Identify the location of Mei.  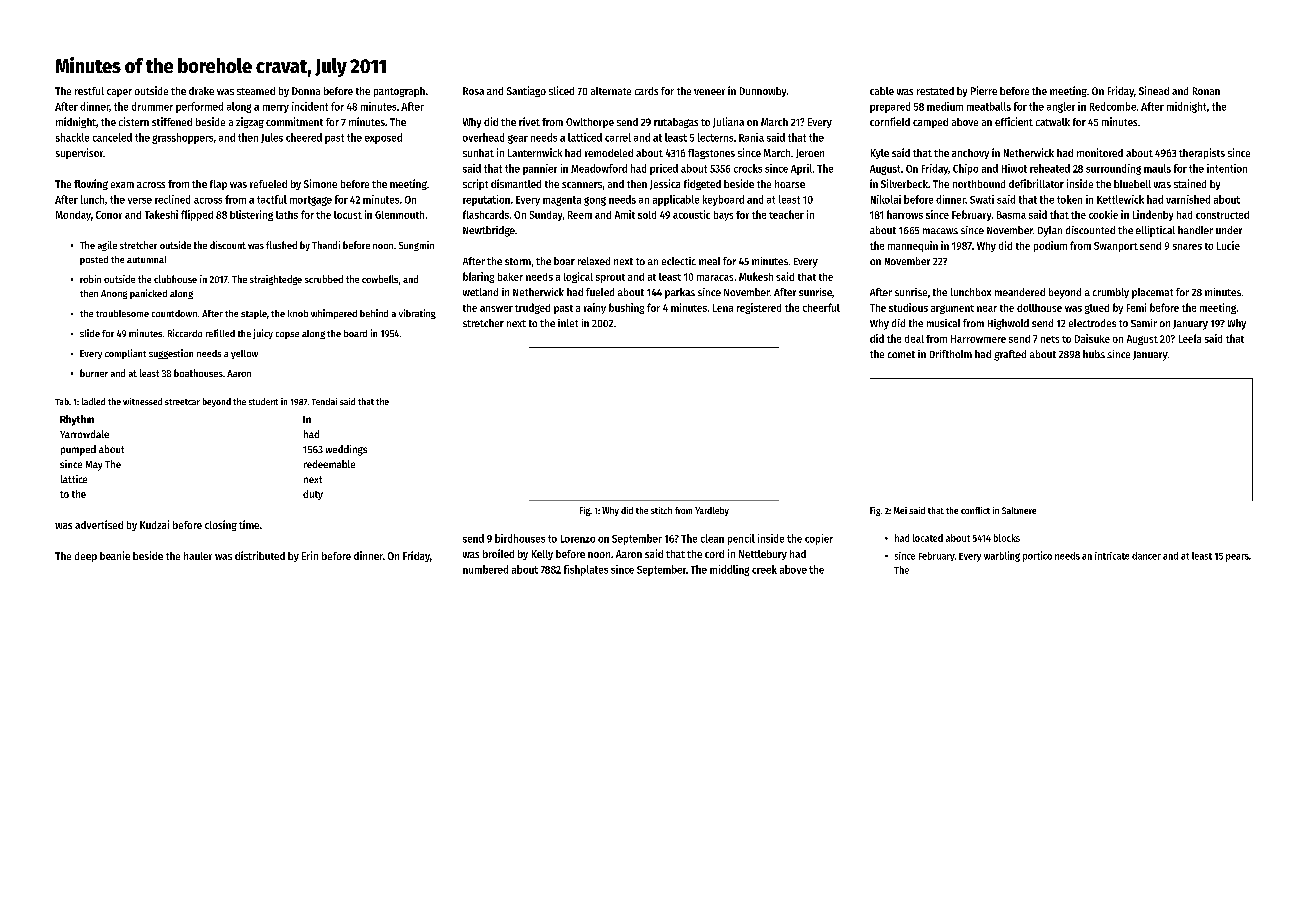
(900, 510).
